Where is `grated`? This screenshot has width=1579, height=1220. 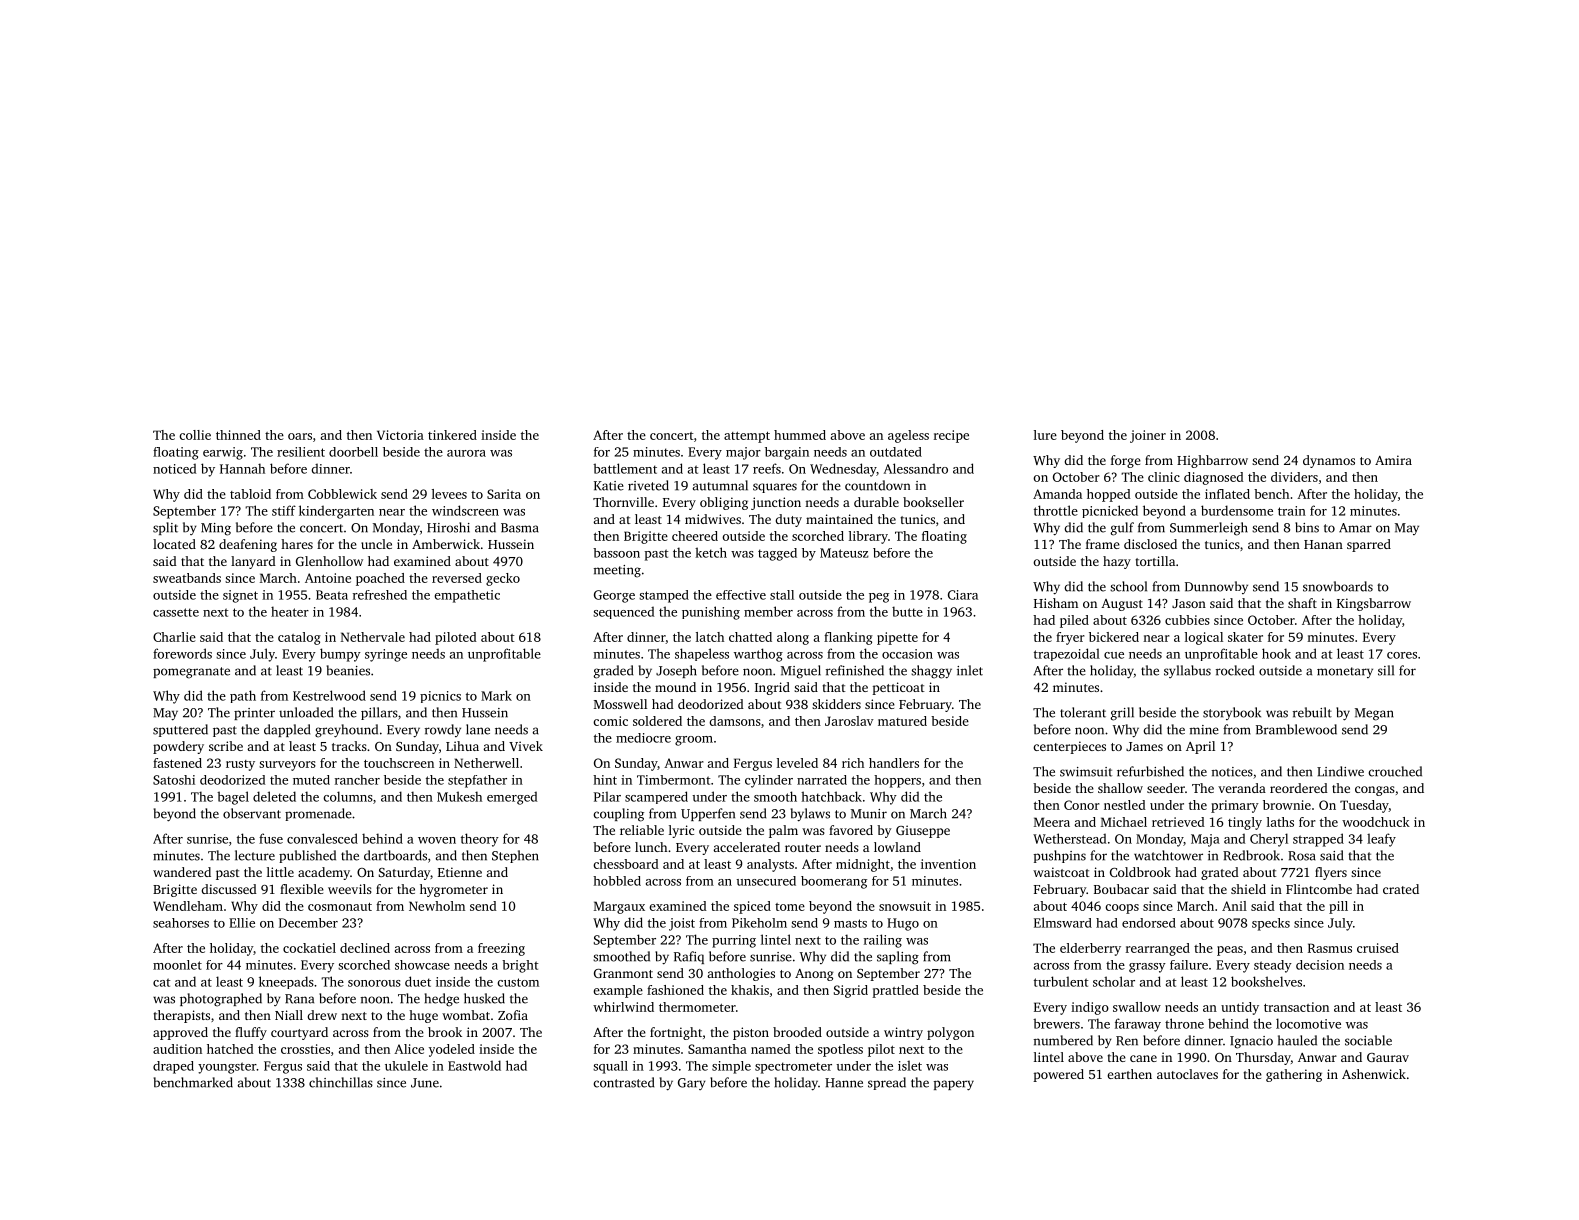 grated is located at coordinates (1220, 873).
